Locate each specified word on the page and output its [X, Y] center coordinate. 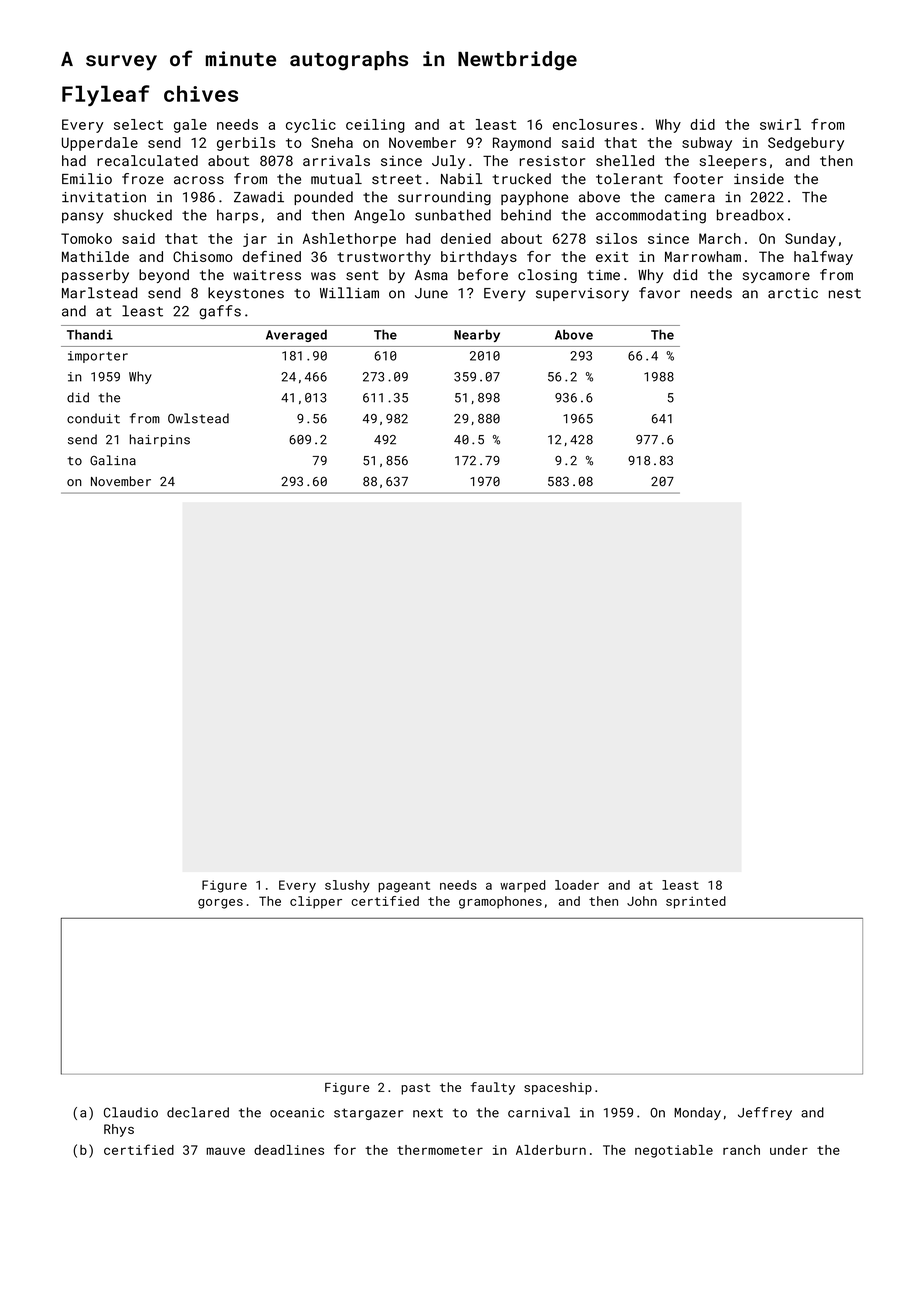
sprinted [696, 902]
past [415, 1089]
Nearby [477, 335]
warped [522, 886]
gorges [220, 904]
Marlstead [99, 293]
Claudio [131, 1112]
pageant [404, 887]
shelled [625, 160]
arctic [793, 293]
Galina [113, 460]
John [642, 901]
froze [143, 179]
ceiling [375, 126]
